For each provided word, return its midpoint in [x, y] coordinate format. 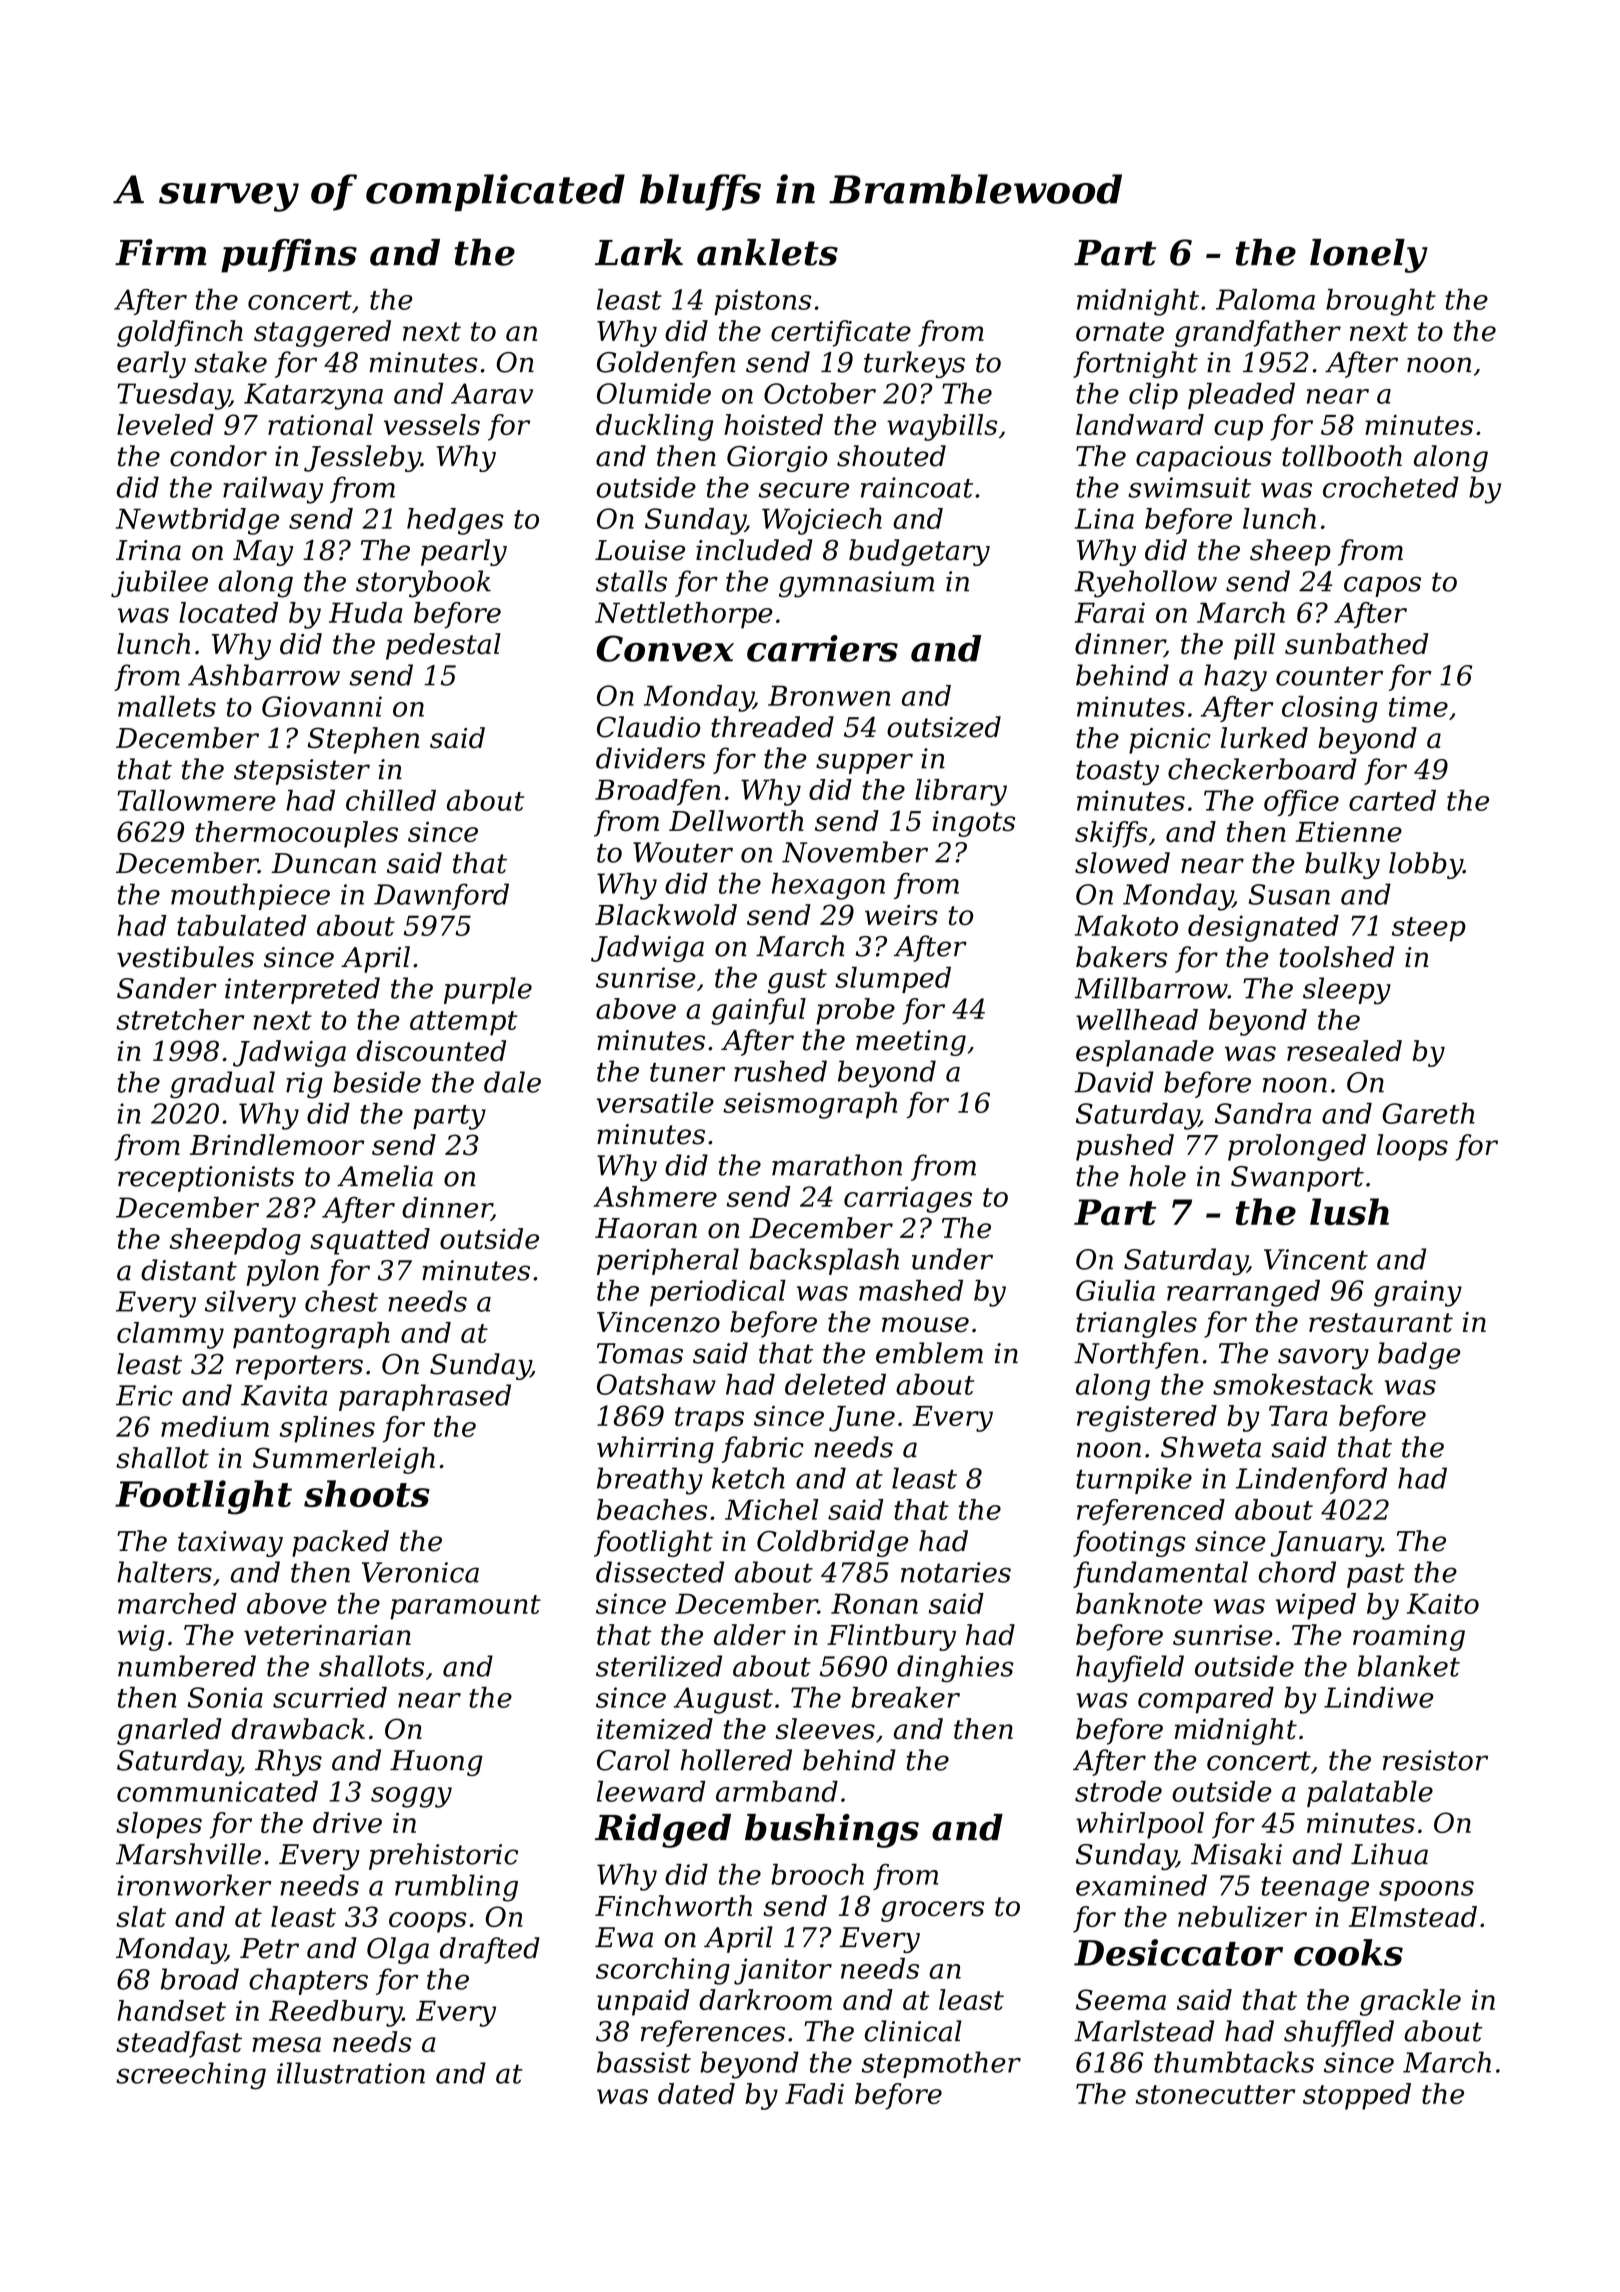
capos [1382, 586]
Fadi [814, 2093]
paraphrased [425, 1397]
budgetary [919, 552]
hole [1157, 1176]
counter [1329, 676]
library [961, 792]
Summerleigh [344, 1460]
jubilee [159, 584]
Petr [269, 1948]
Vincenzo [658, 1322]
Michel [771, 1509]
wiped [1316, 1606]
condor [218, 456]
